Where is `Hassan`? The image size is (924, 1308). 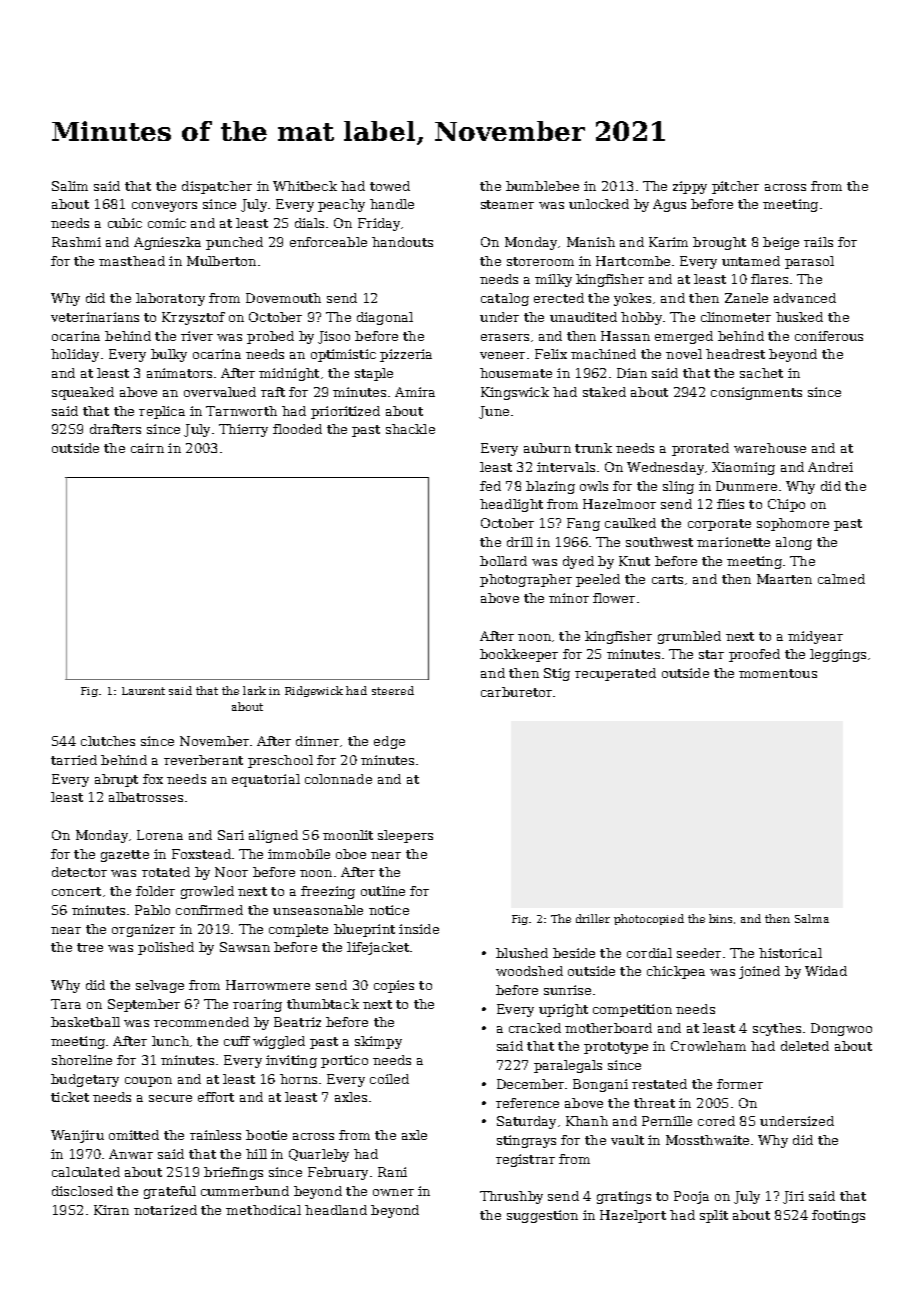 Hassan is located at coordinates (625, 336).
